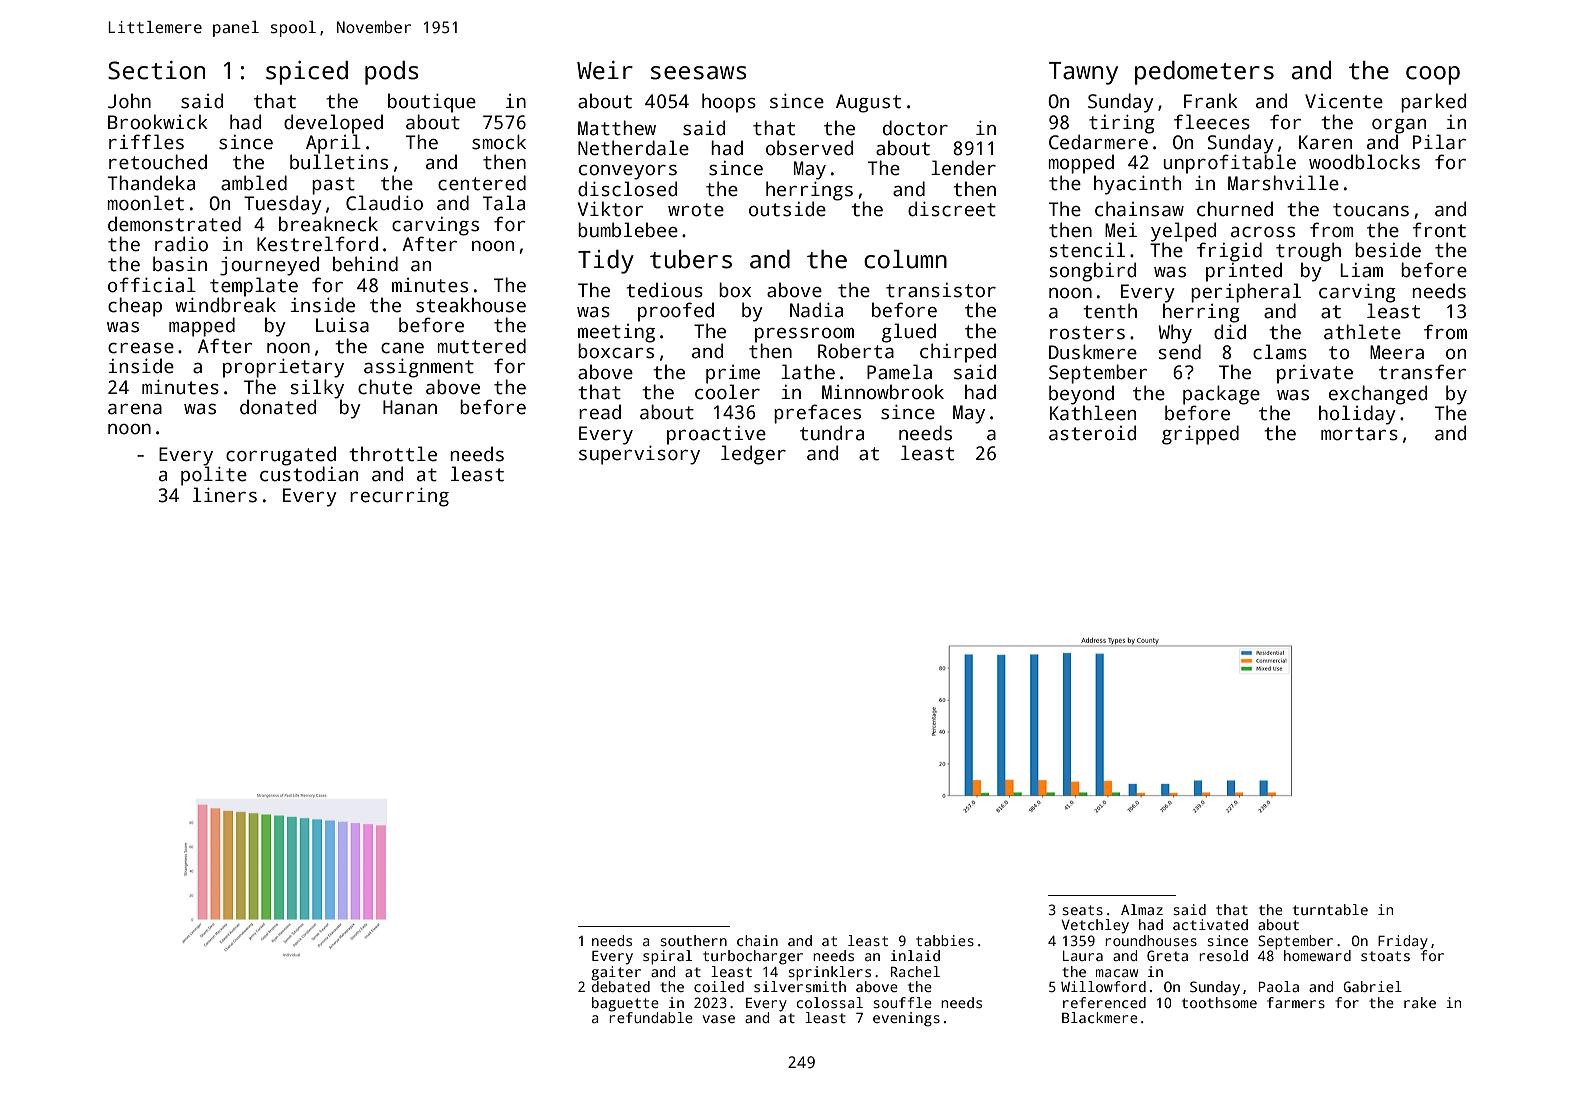 Image resolution: width=1575 pixels, height=1113 pixels. I want to click on Section, so click(156, 70).
